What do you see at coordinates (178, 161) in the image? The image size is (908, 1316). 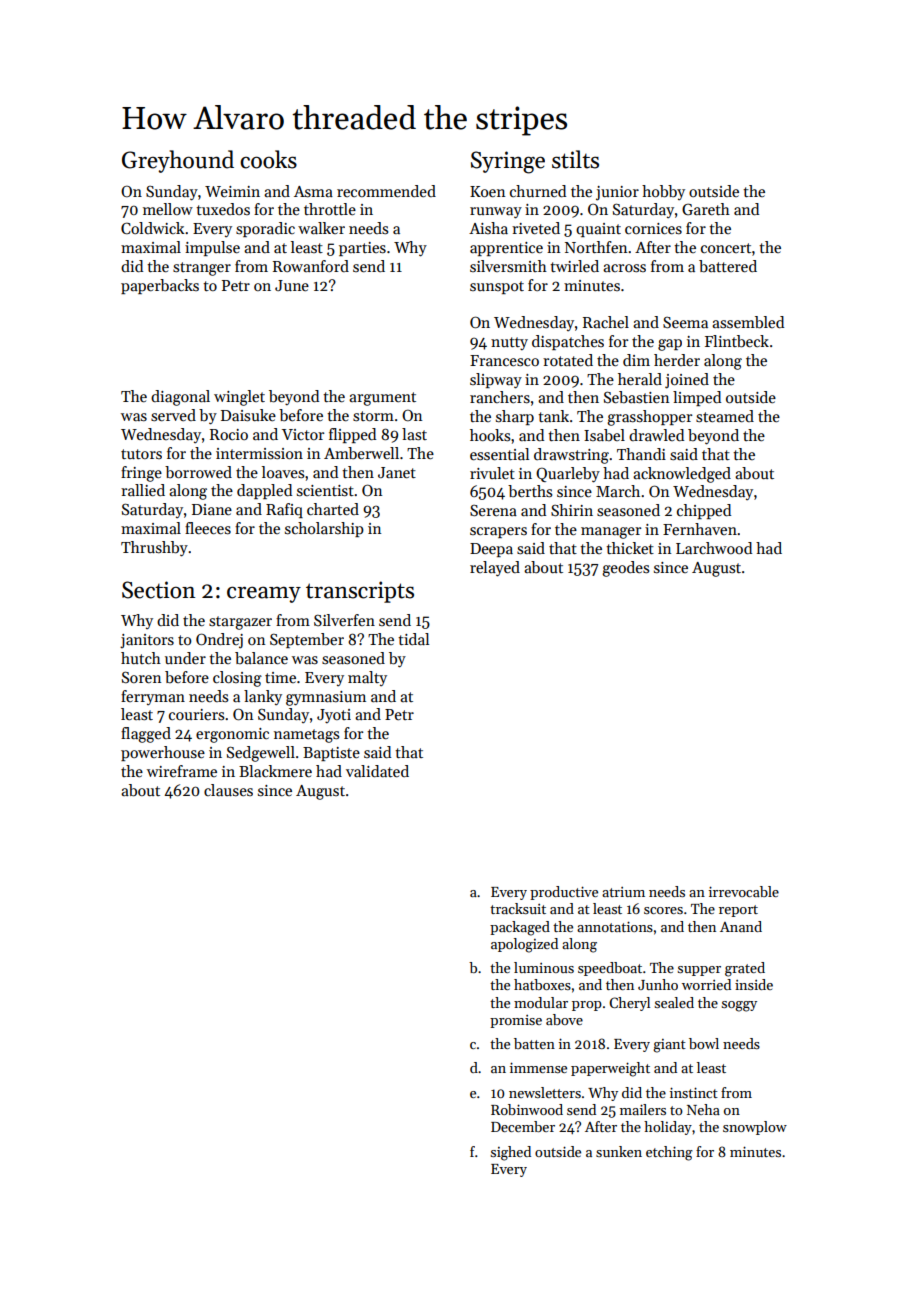 I see `Greyhound` at bounding box center [178, 161].
